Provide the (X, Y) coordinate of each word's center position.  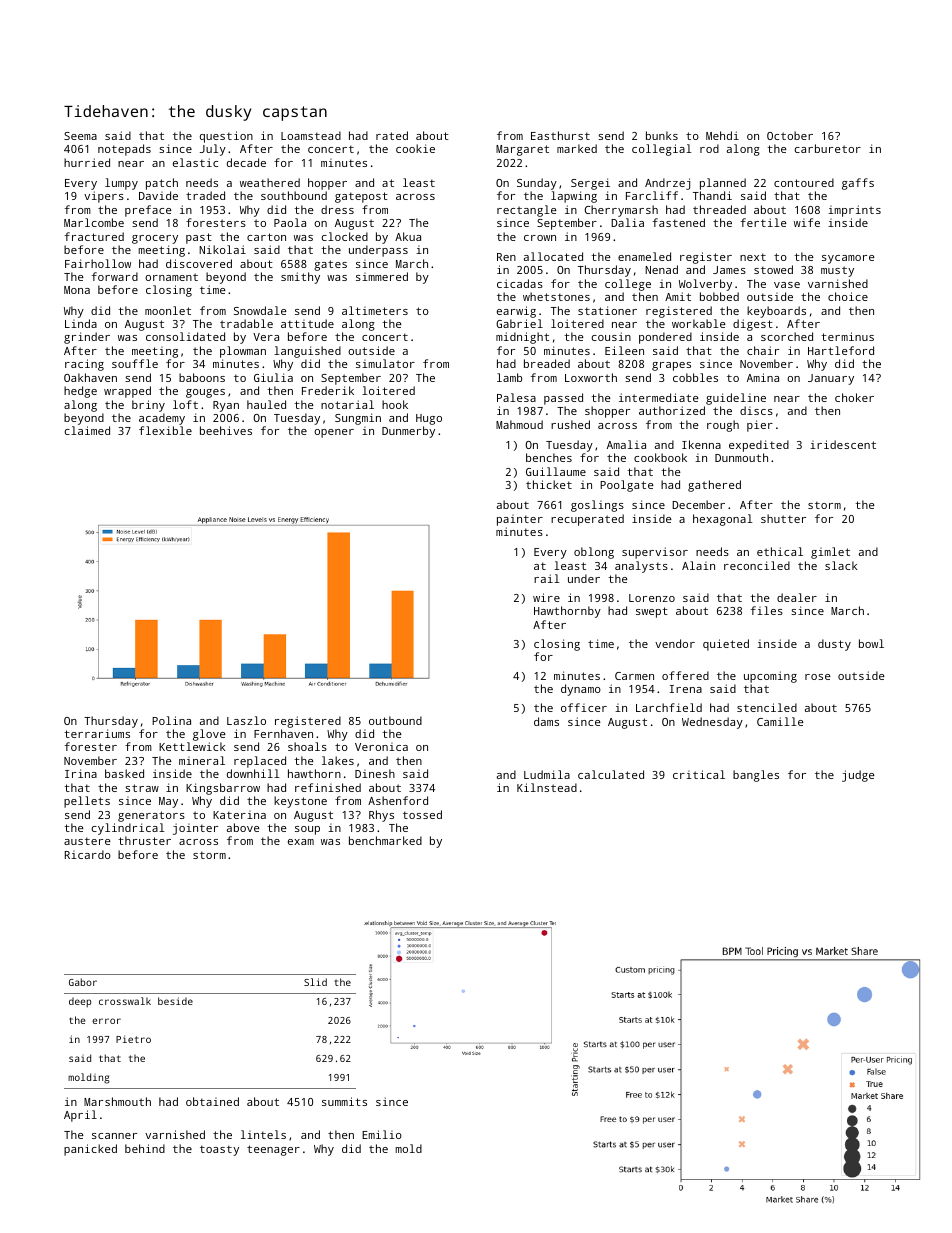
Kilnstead (547, 787)
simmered (382, 276)
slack (841, 565)
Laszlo (246, 720)
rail (547, 578)
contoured (804, 182)
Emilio (382, 1134)
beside (175, 1001)
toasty (219, 1150)
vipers (104, 197)
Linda (81, 323)
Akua (408, 236)
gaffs (858, 184)
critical (699, 774)
